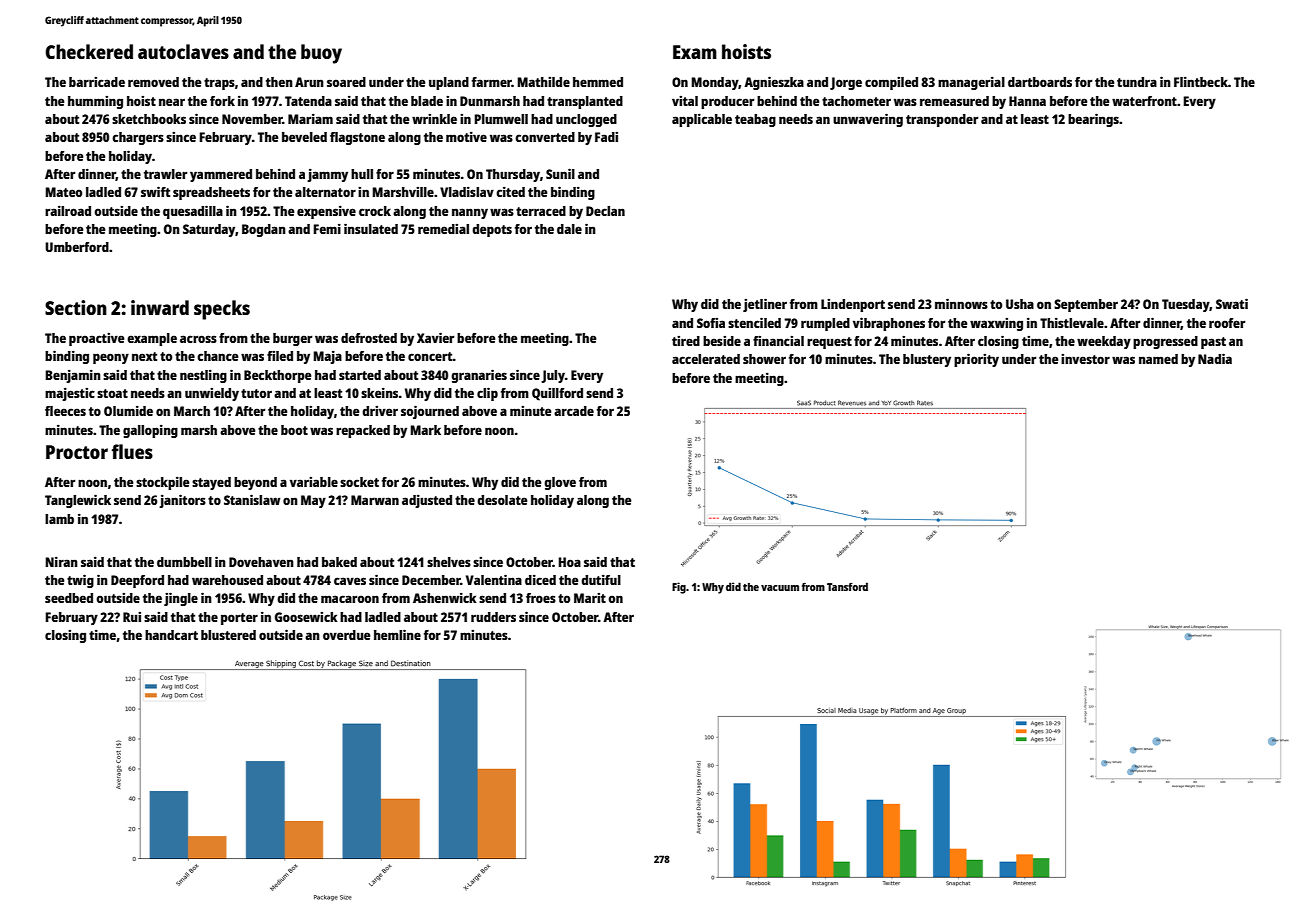  Describe the element at coordinates (160, 307) in the screenshot. I see `inward` at that location.
